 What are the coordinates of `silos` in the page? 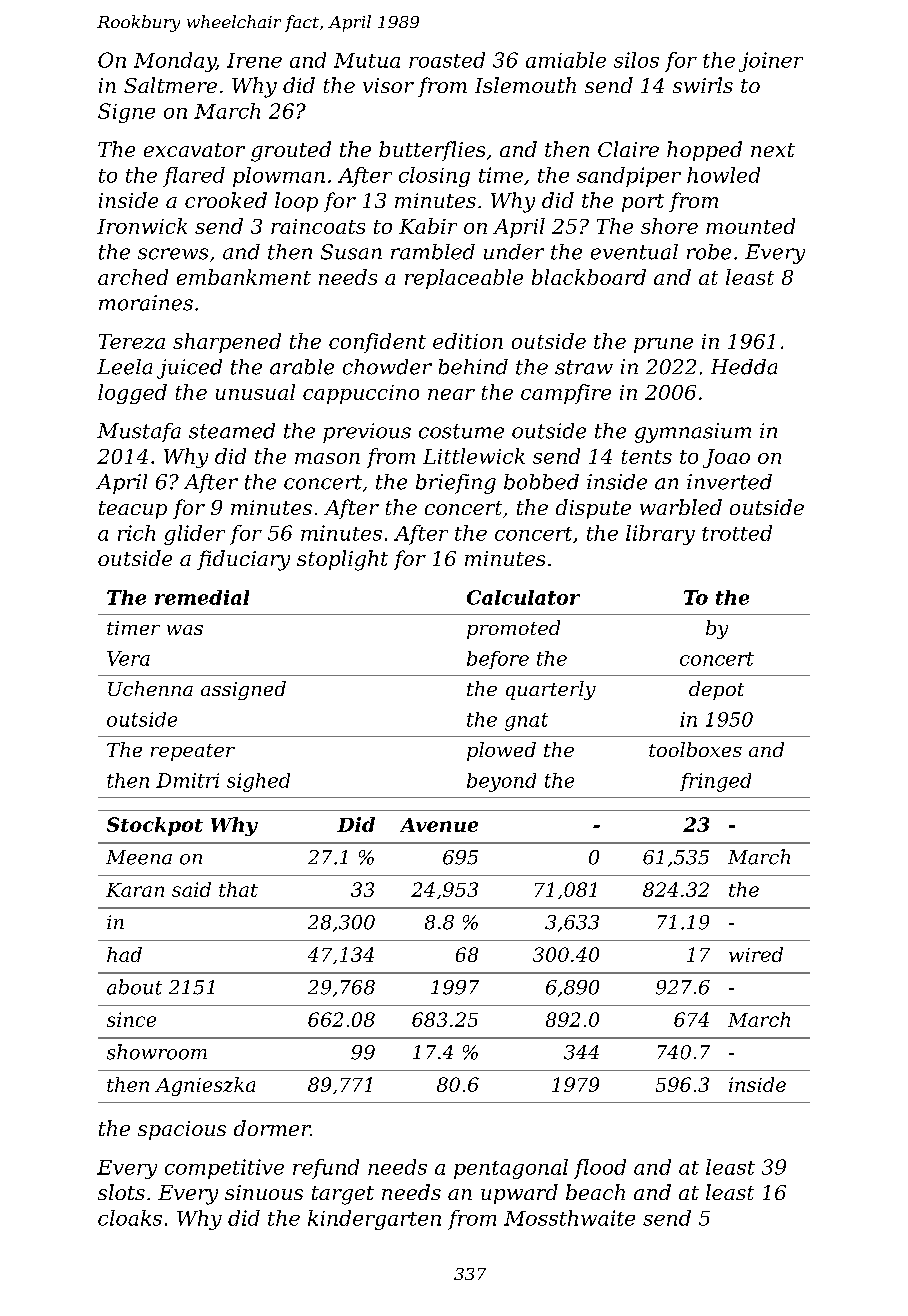 It's located at (636, 60).
